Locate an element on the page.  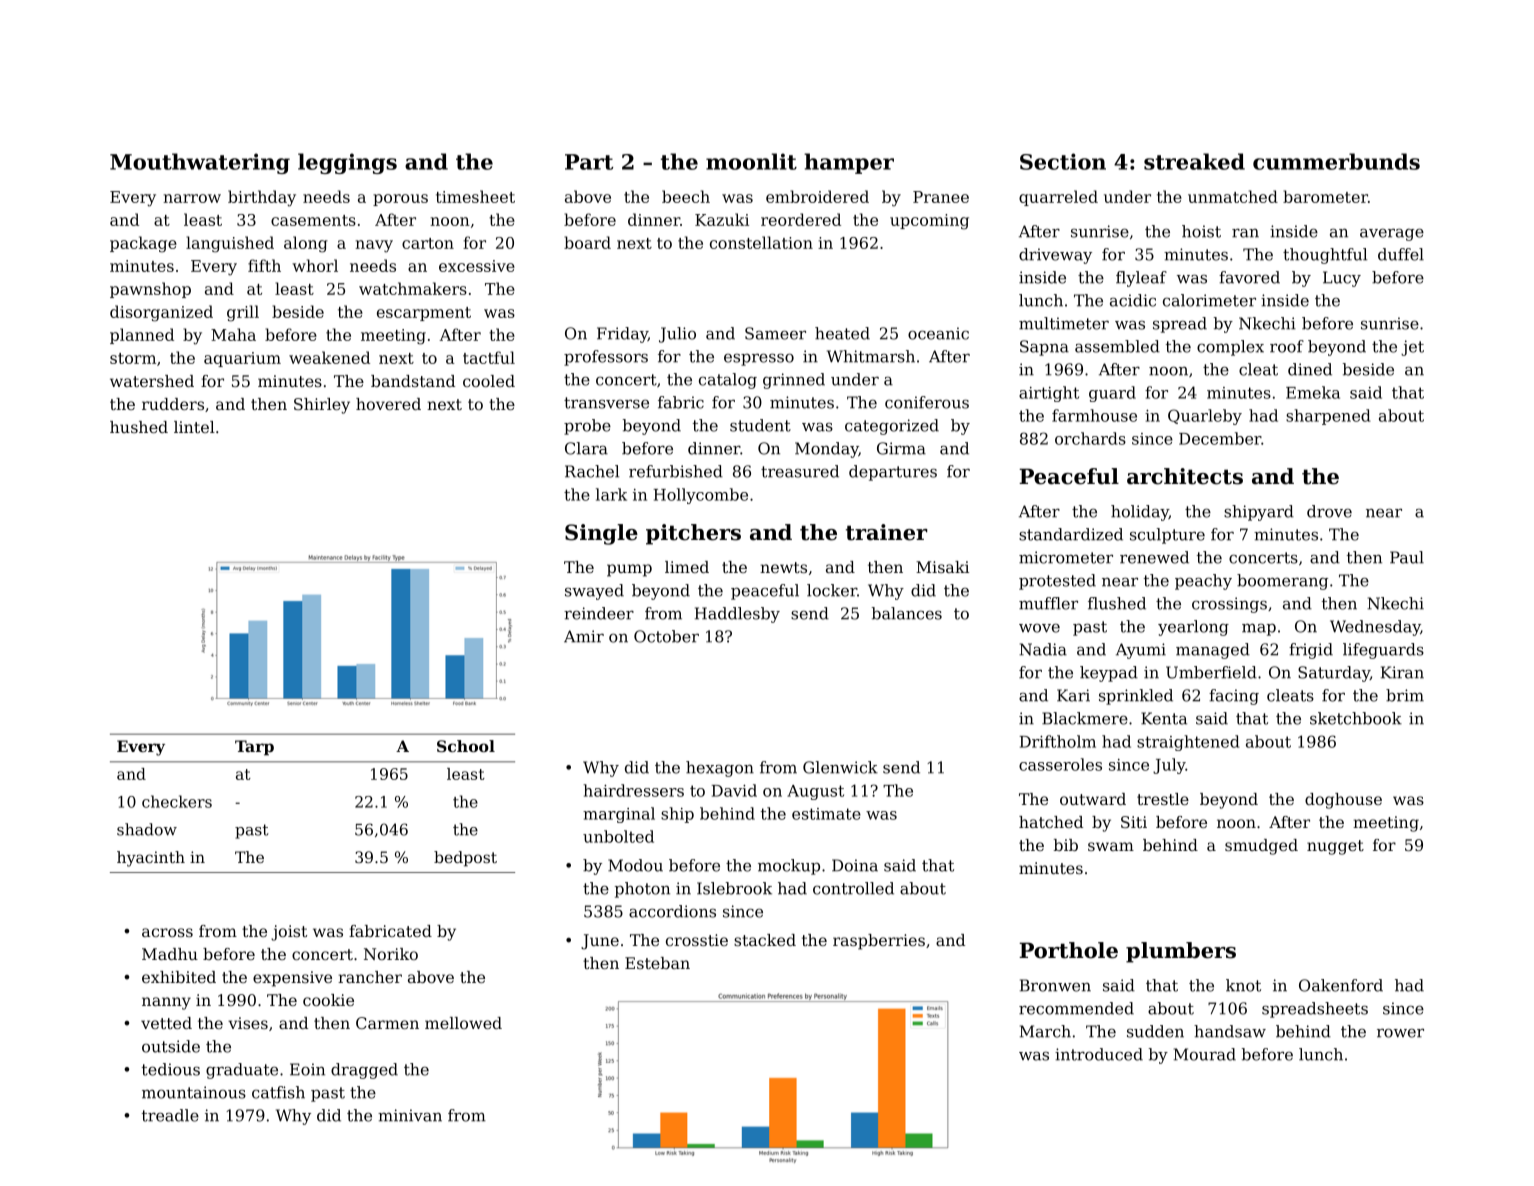
roof is located at coordinates (1287, 346).
